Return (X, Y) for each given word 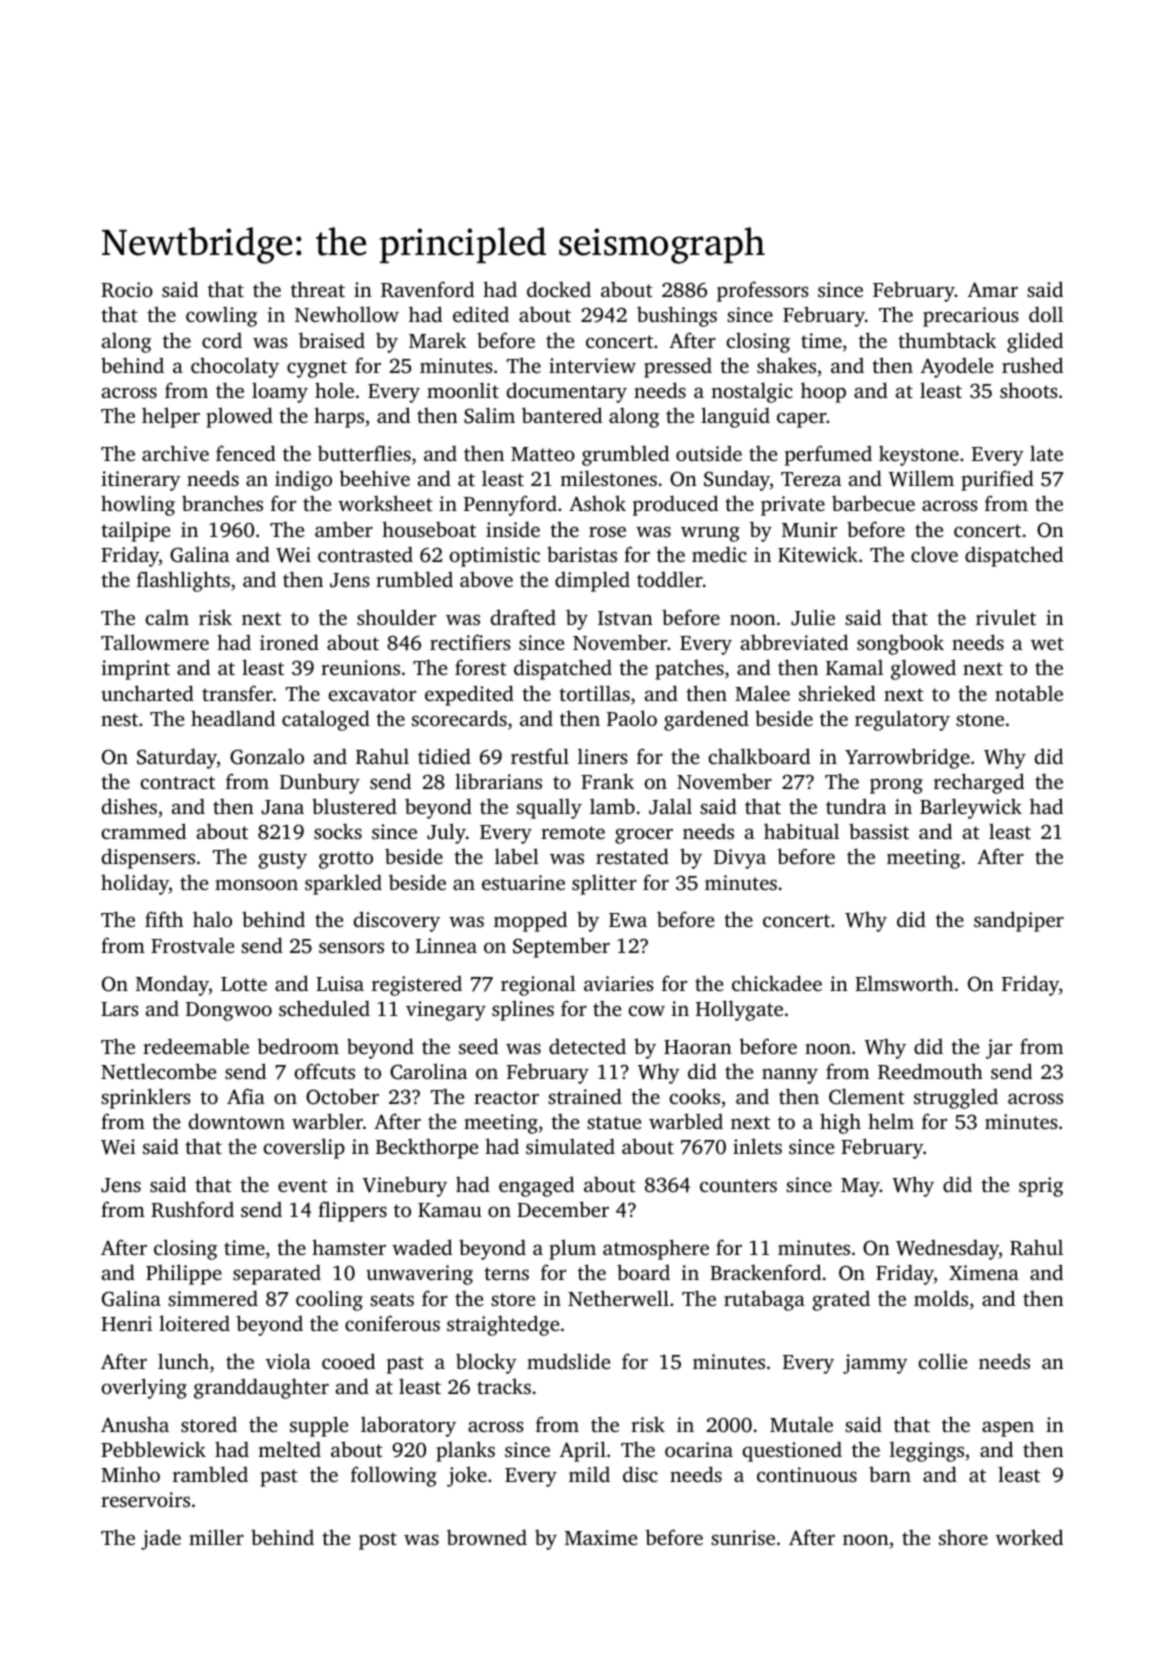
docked (559, 289)
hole (334, 390)
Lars (120, 1009)
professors (763, 291)
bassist (879, 831)
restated (632, 856)
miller (216, 1537)
